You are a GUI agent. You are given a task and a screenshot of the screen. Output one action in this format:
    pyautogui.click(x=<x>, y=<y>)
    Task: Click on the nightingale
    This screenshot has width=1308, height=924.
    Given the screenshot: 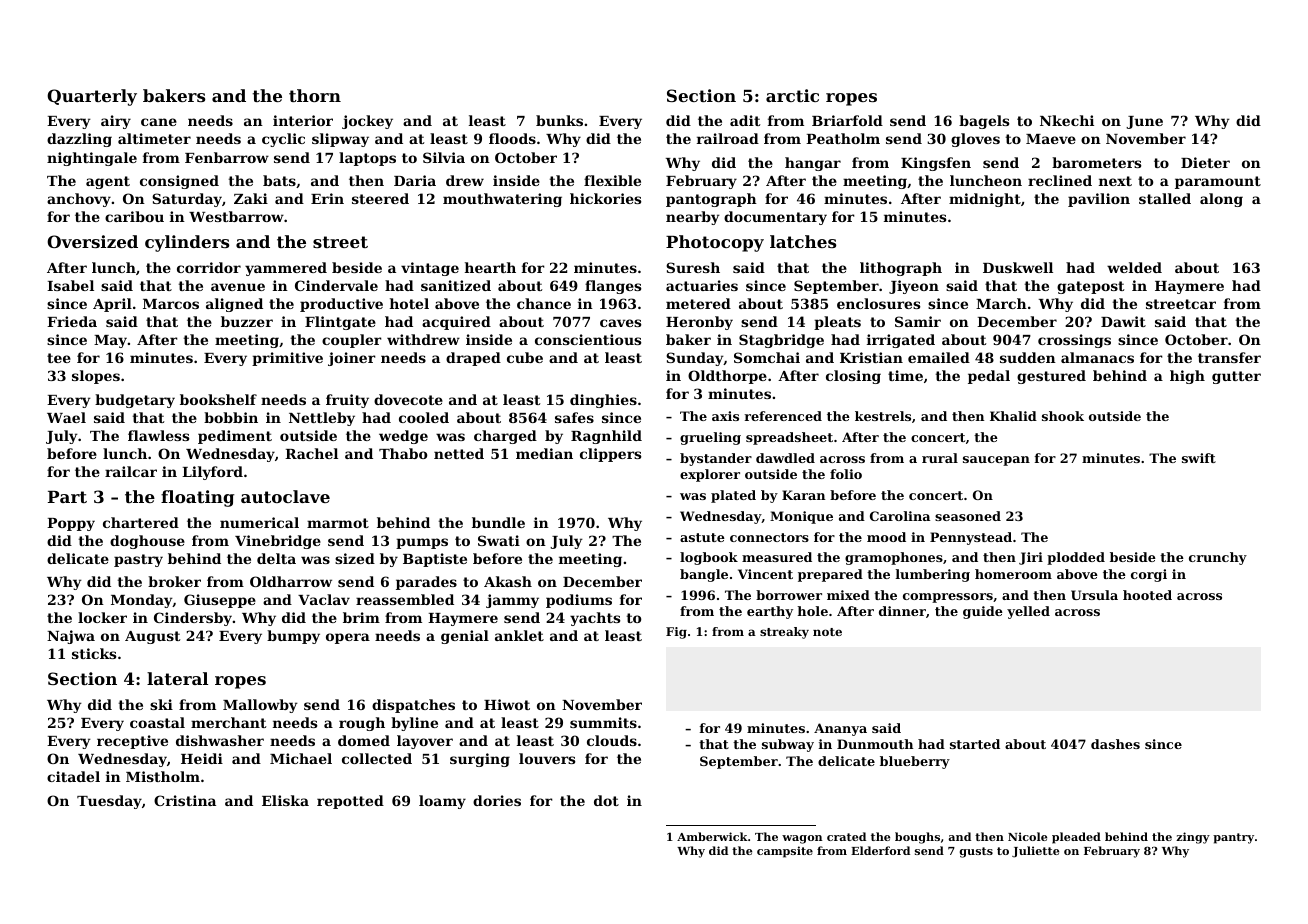 What is the action you would take?
    pyautogui.click(x=92, y=159)
